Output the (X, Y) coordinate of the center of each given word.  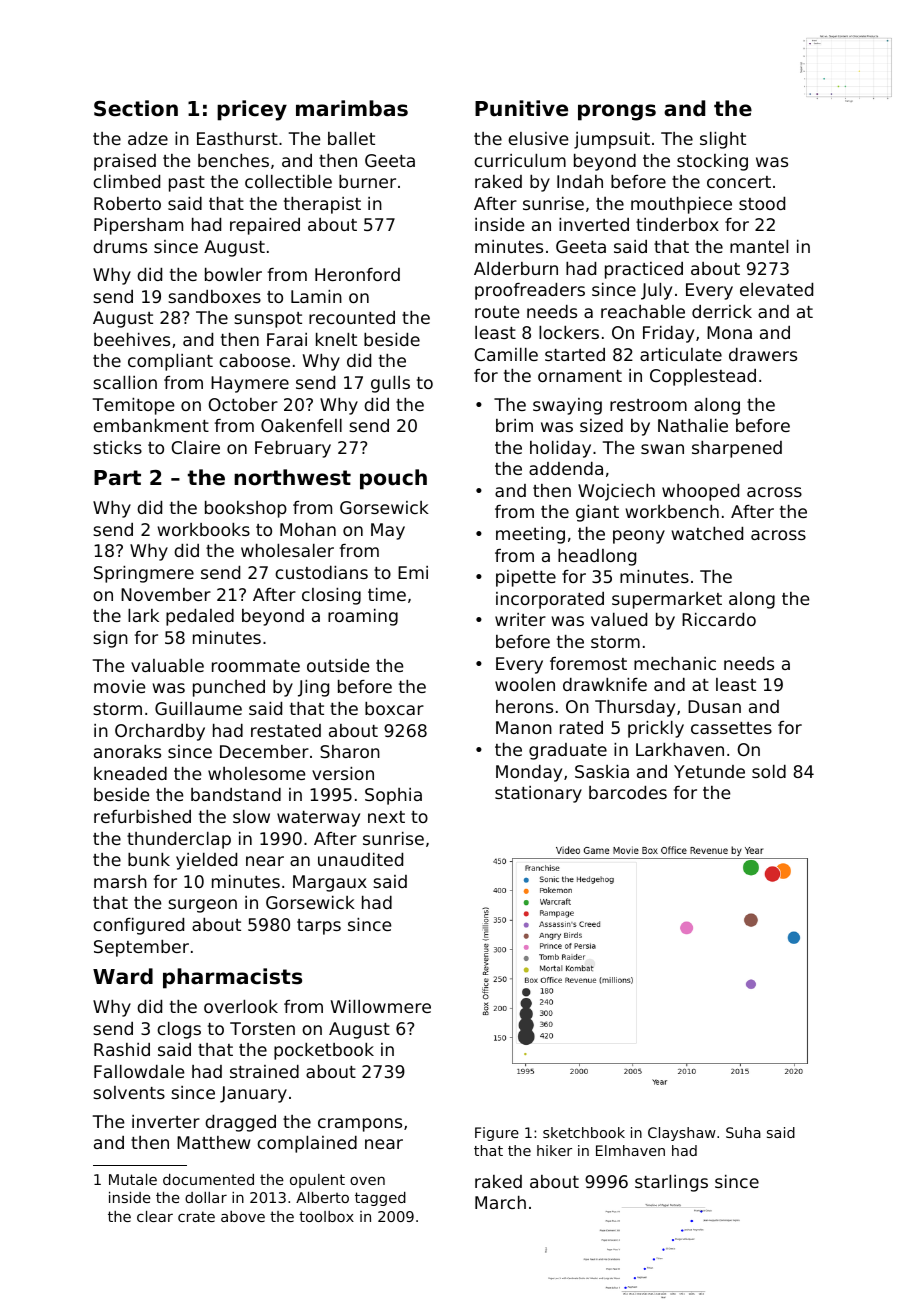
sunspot (268, 320)
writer (520, 619)
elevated (776, 289)
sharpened (737, 449)
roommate (256, 666)
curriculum (520, 160)
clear (155, 1216)
